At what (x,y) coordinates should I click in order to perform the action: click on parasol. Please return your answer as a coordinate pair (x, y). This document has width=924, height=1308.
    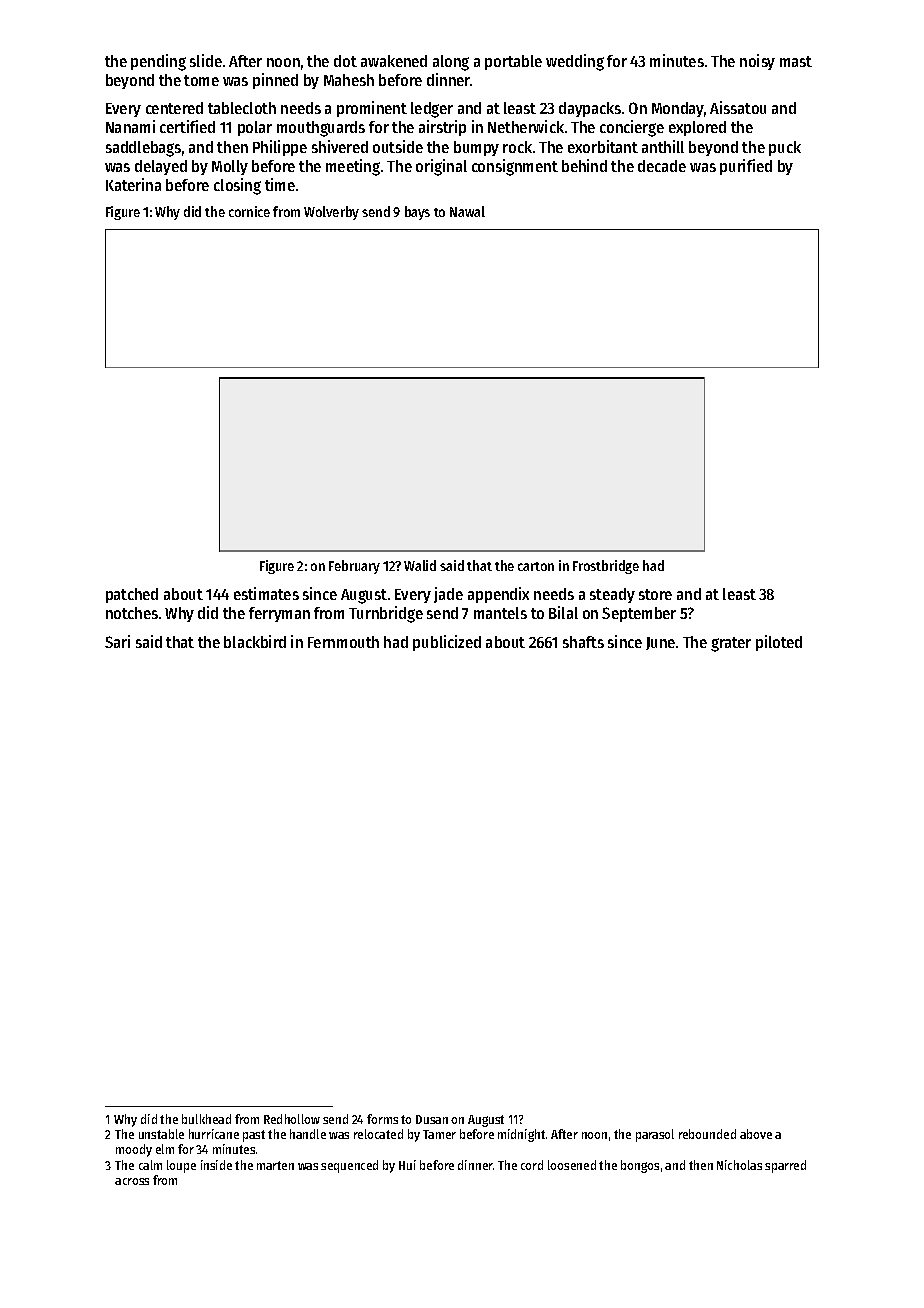
    Looking at the image, I should click on (655, 1135).
